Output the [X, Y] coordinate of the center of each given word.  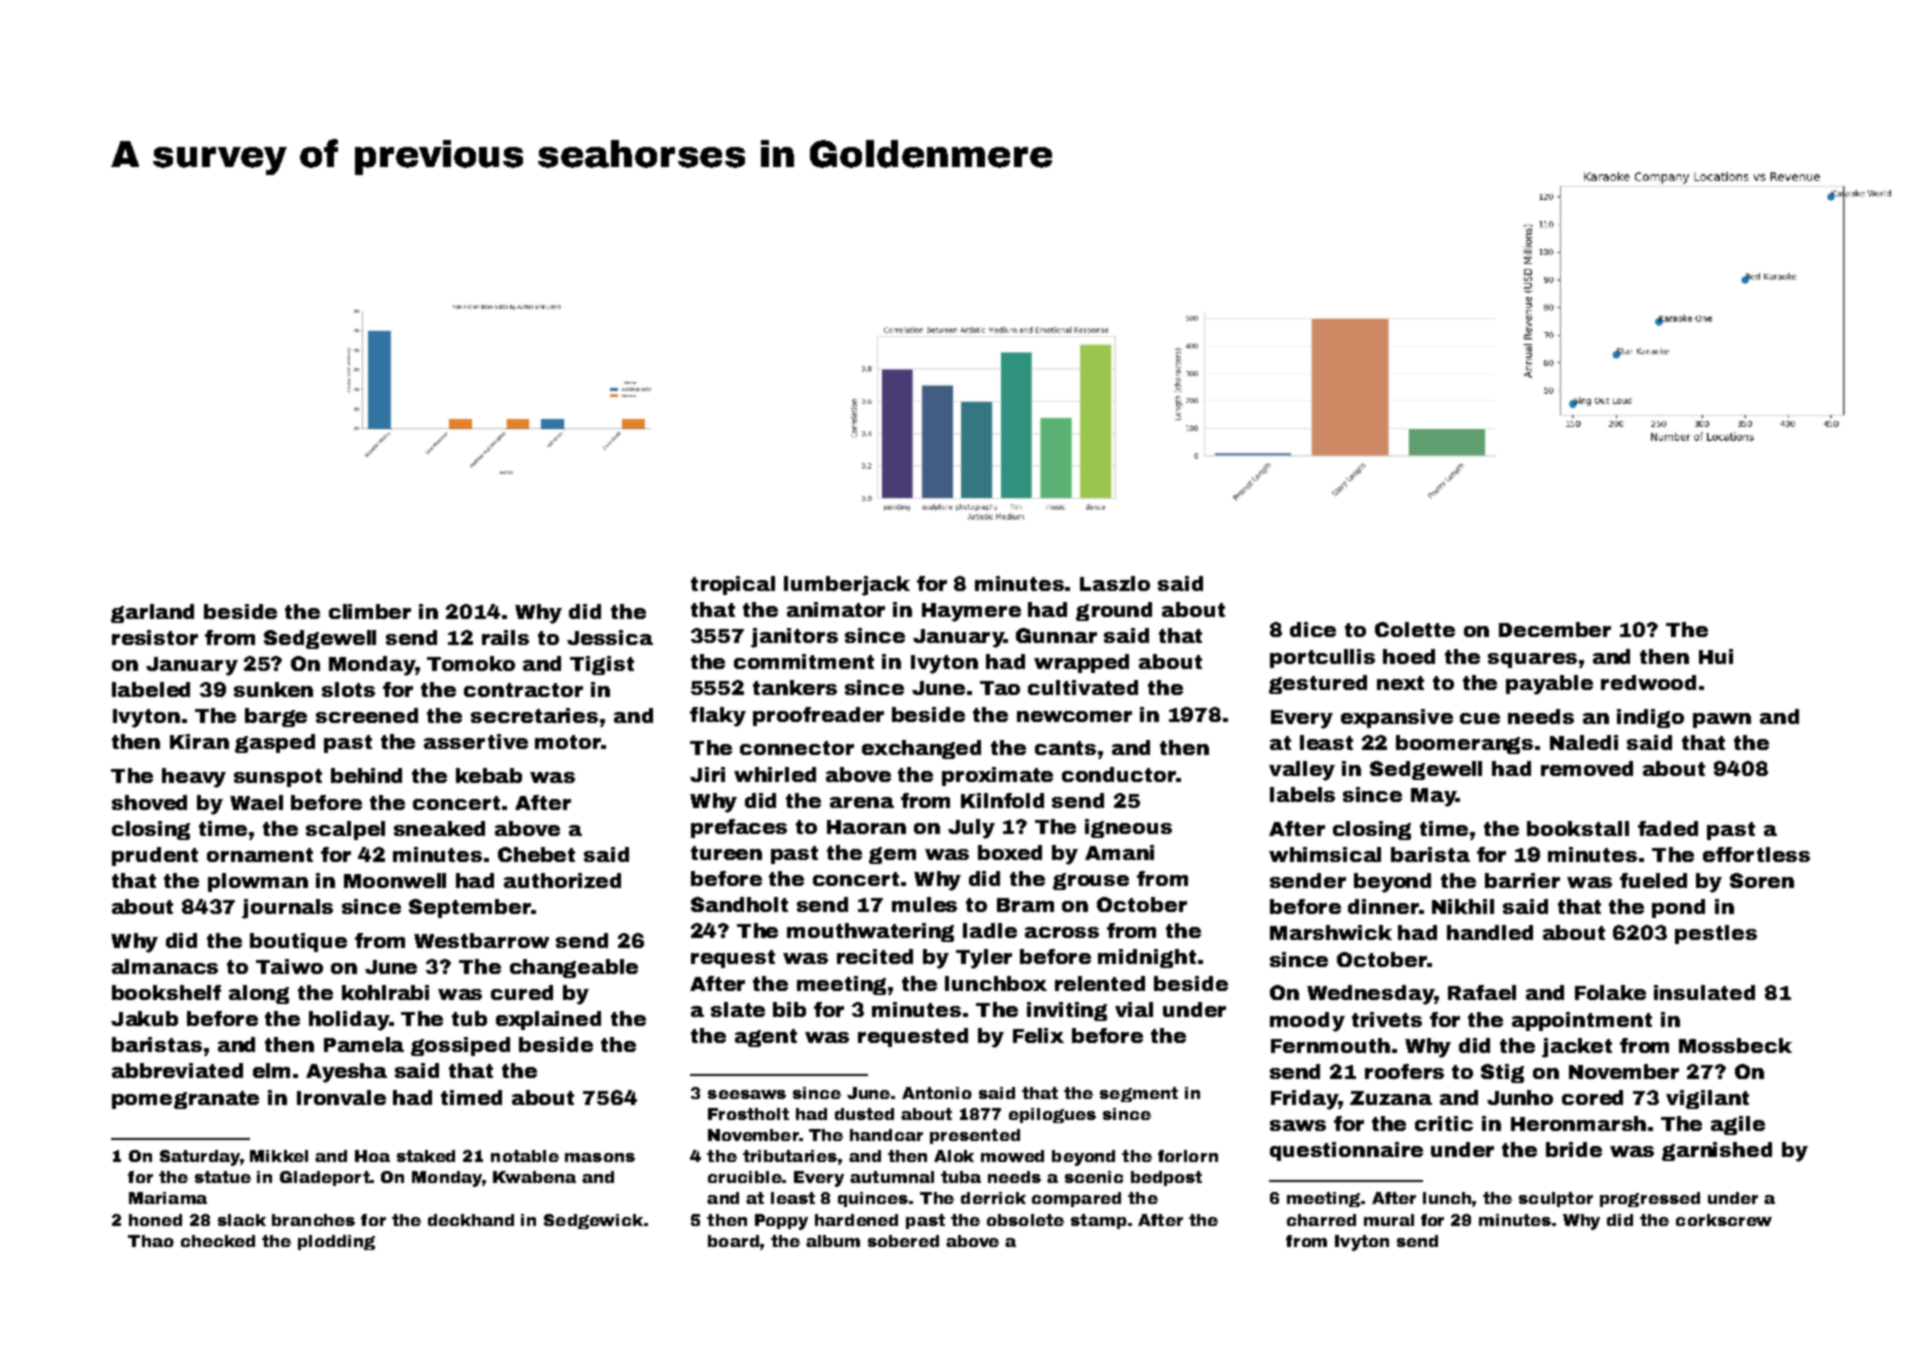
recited [875, 956]
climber [370, 611]
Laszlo [1115, 583]
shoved [149, 802]
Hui [1716, 656]
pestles [1716, 934]
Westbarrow [481, 940]
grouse [1091, 881]
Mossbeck [1735, 1045]
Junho [1520, 1097]
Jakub [144, 1018]
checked [218, 1241]
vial [1134, 1009]
